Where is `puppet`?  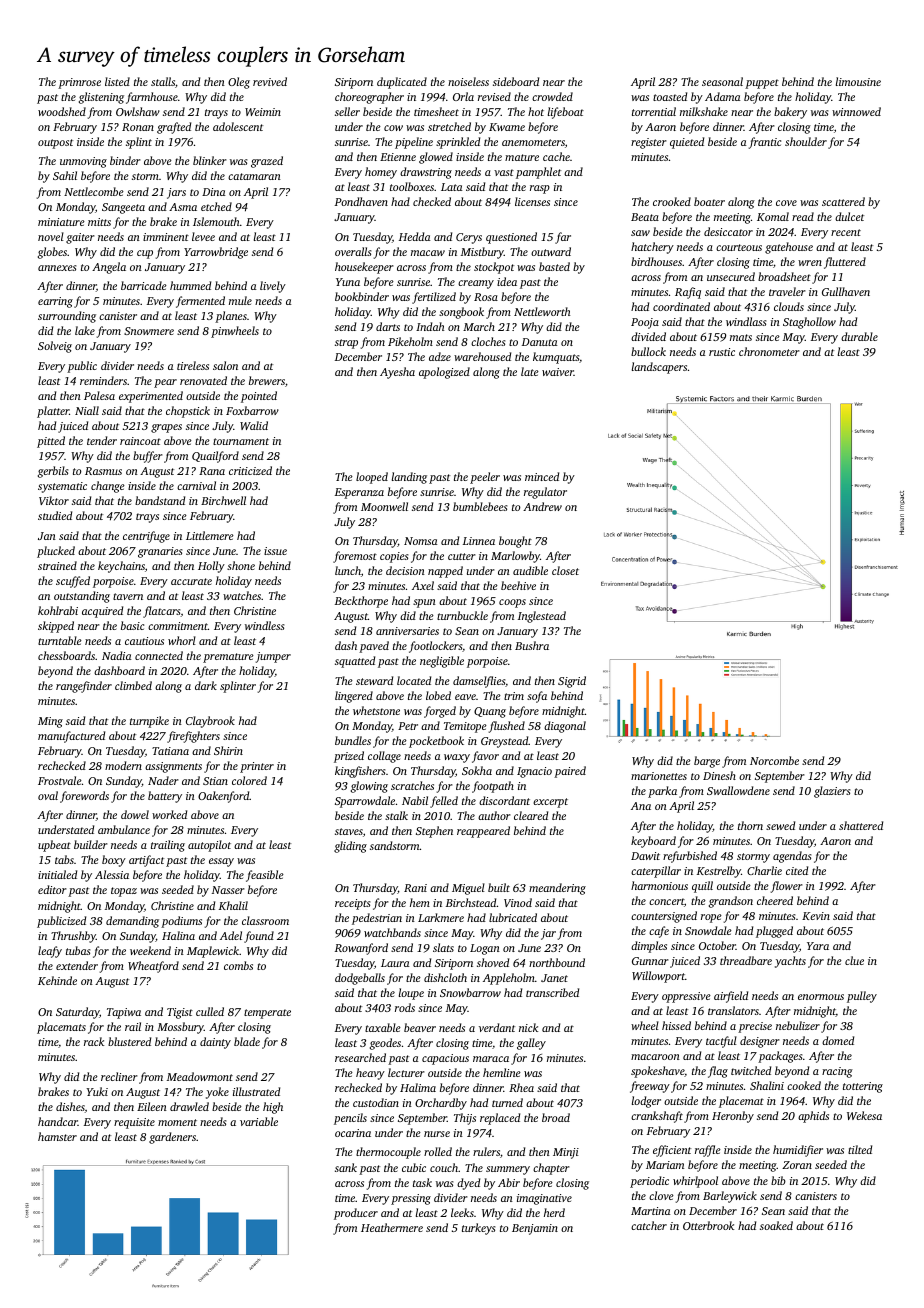 puppet is located at coordinates (762, 84).
